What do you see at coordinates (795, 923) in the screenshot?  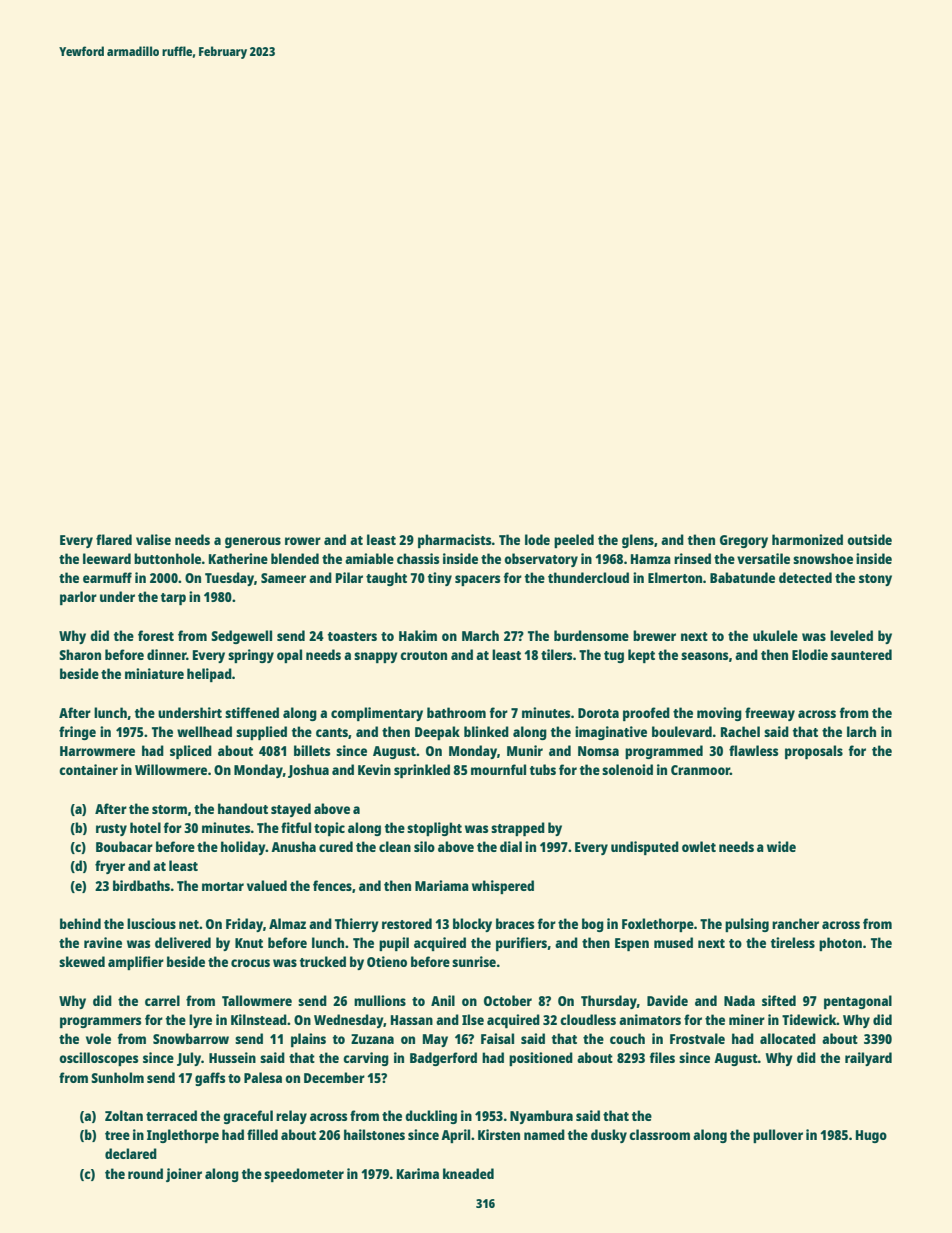 I see `rancher` at bounding box center [795, 923].
